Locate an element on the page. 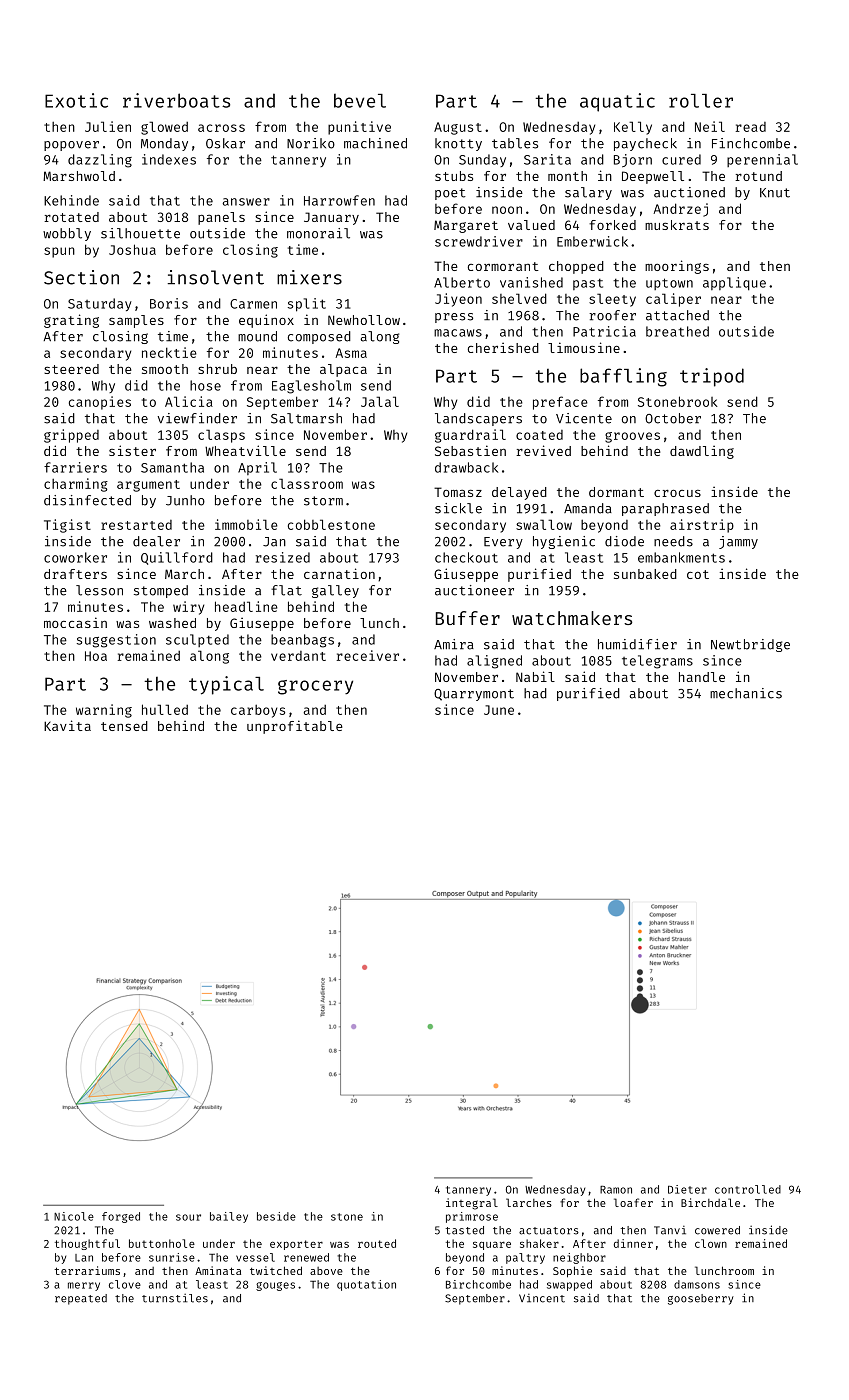  Oskar is located at coordinates (225, 143).
